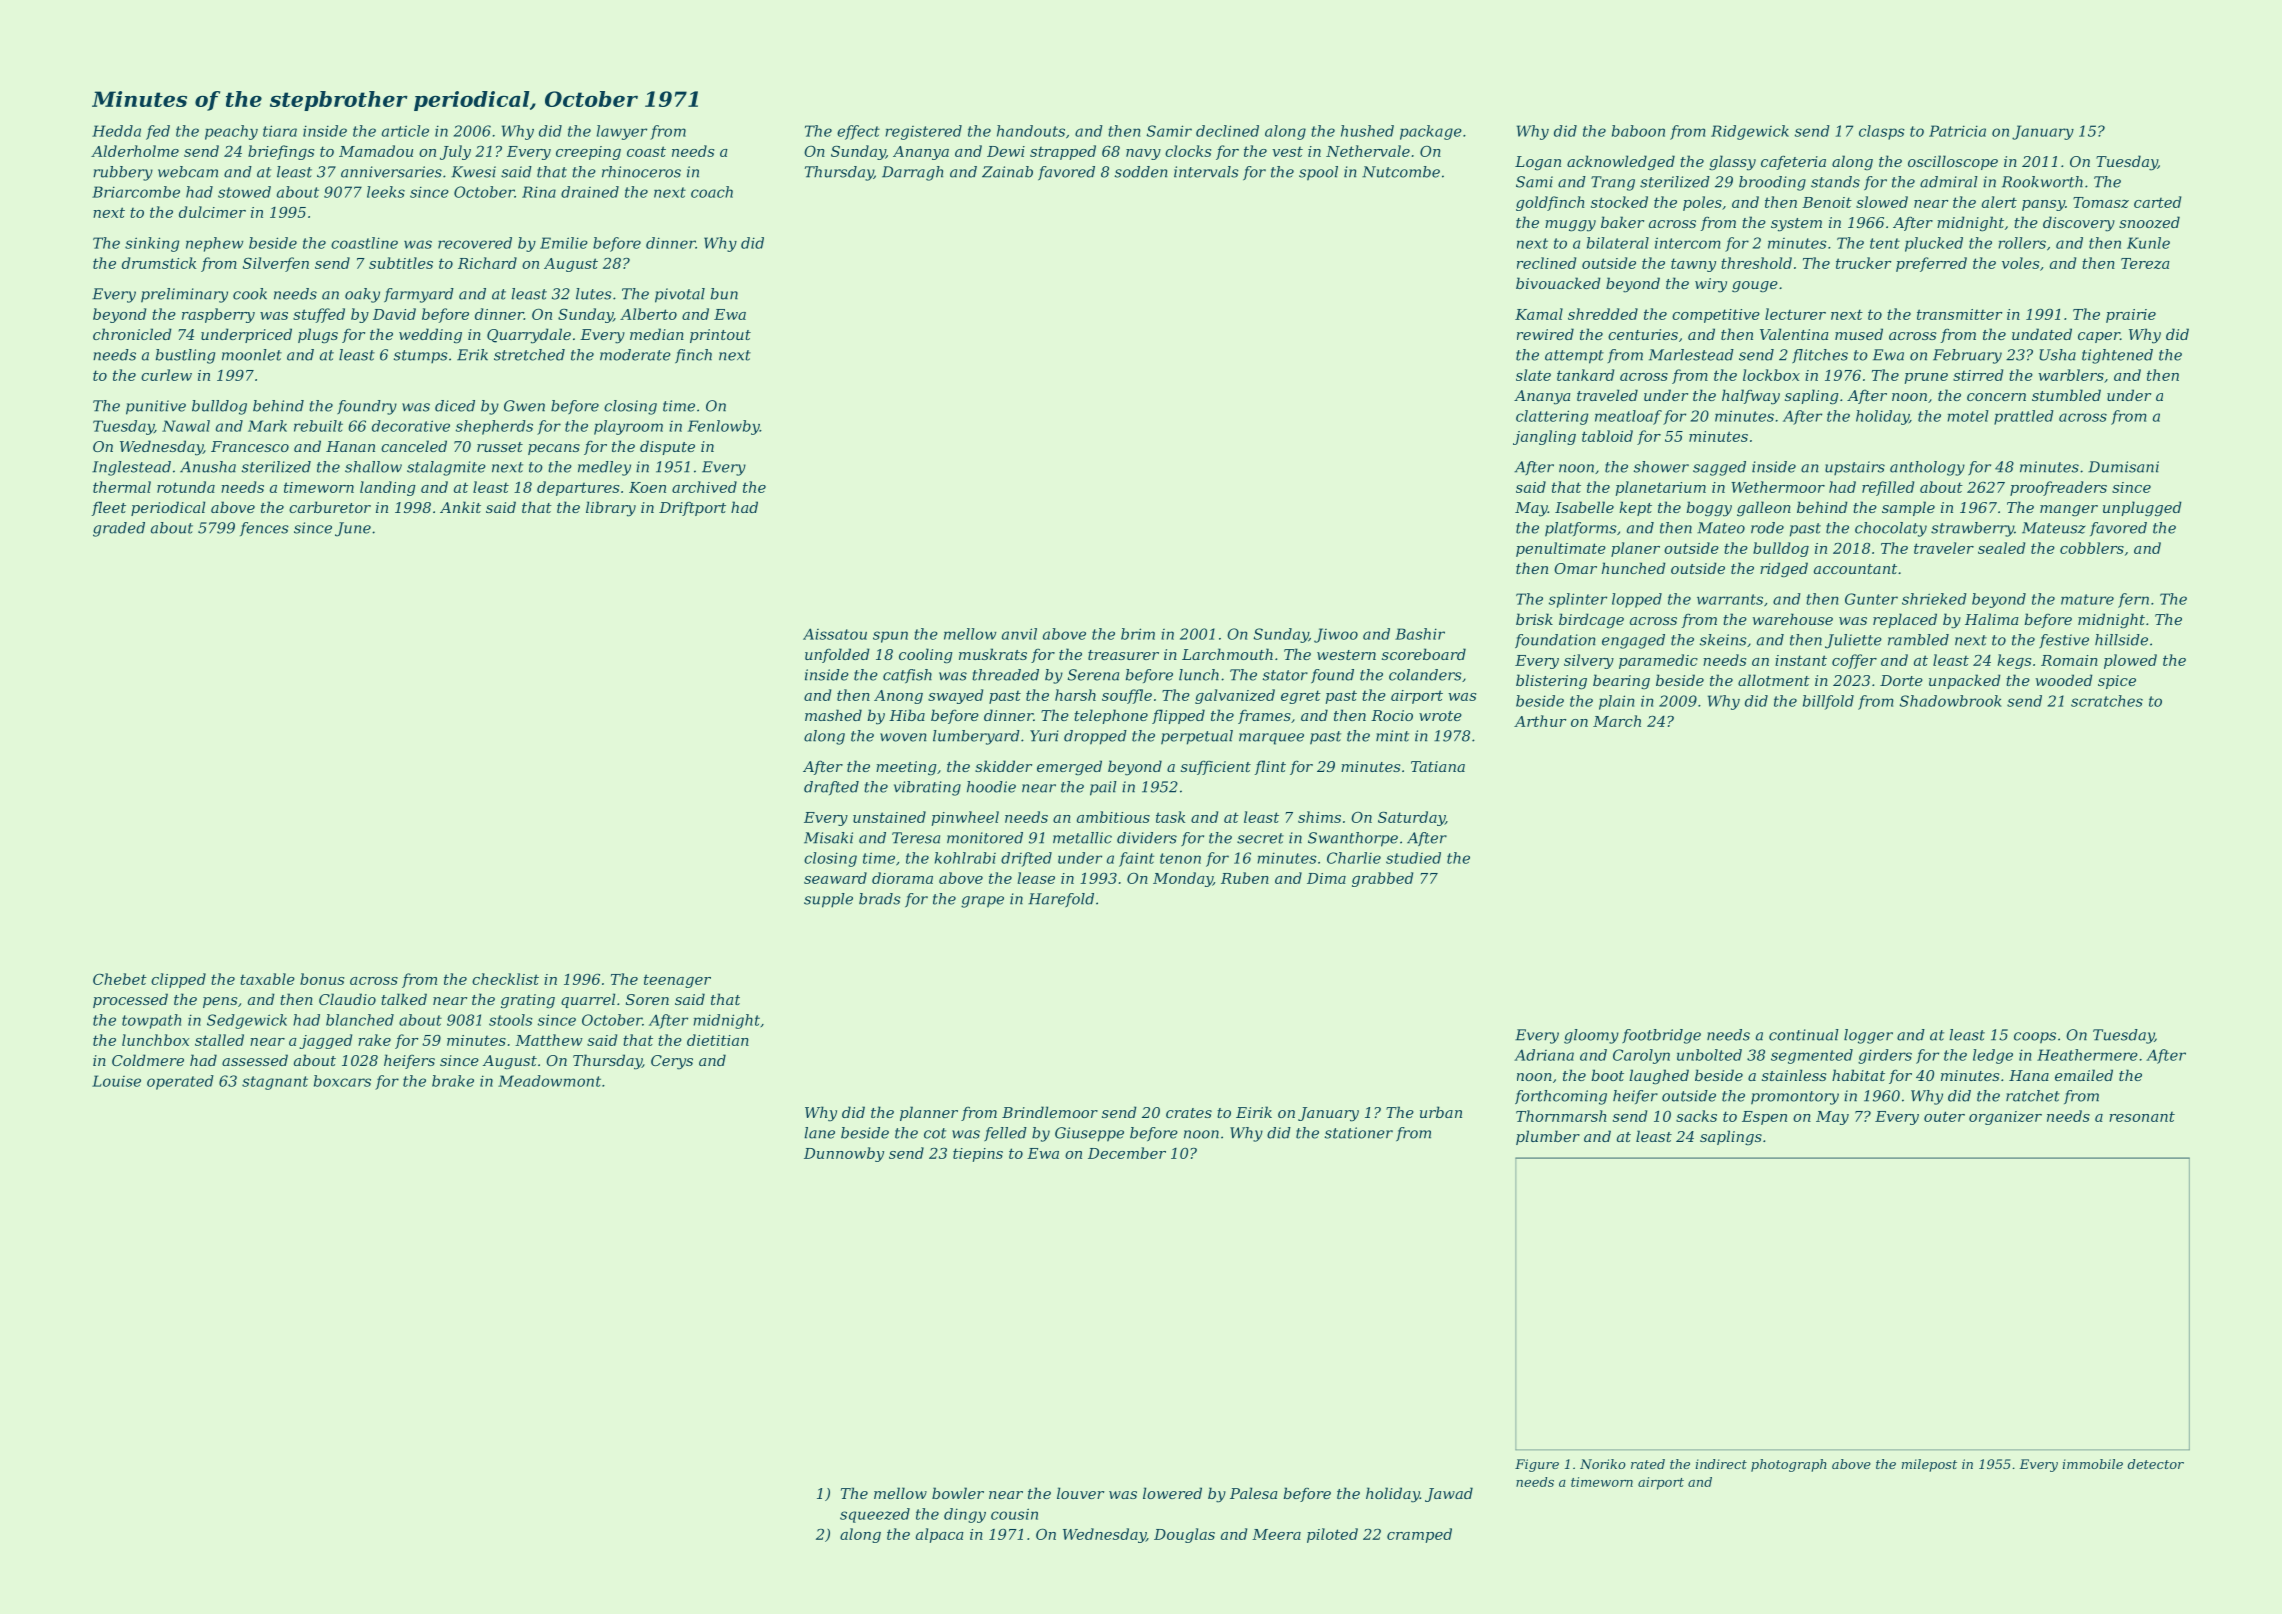 Image resolution: width=2282 pixels, height=1614 pixels. Describe the element at coordinates (929, 1113) in the screenshot. I see `planner` at that location.
